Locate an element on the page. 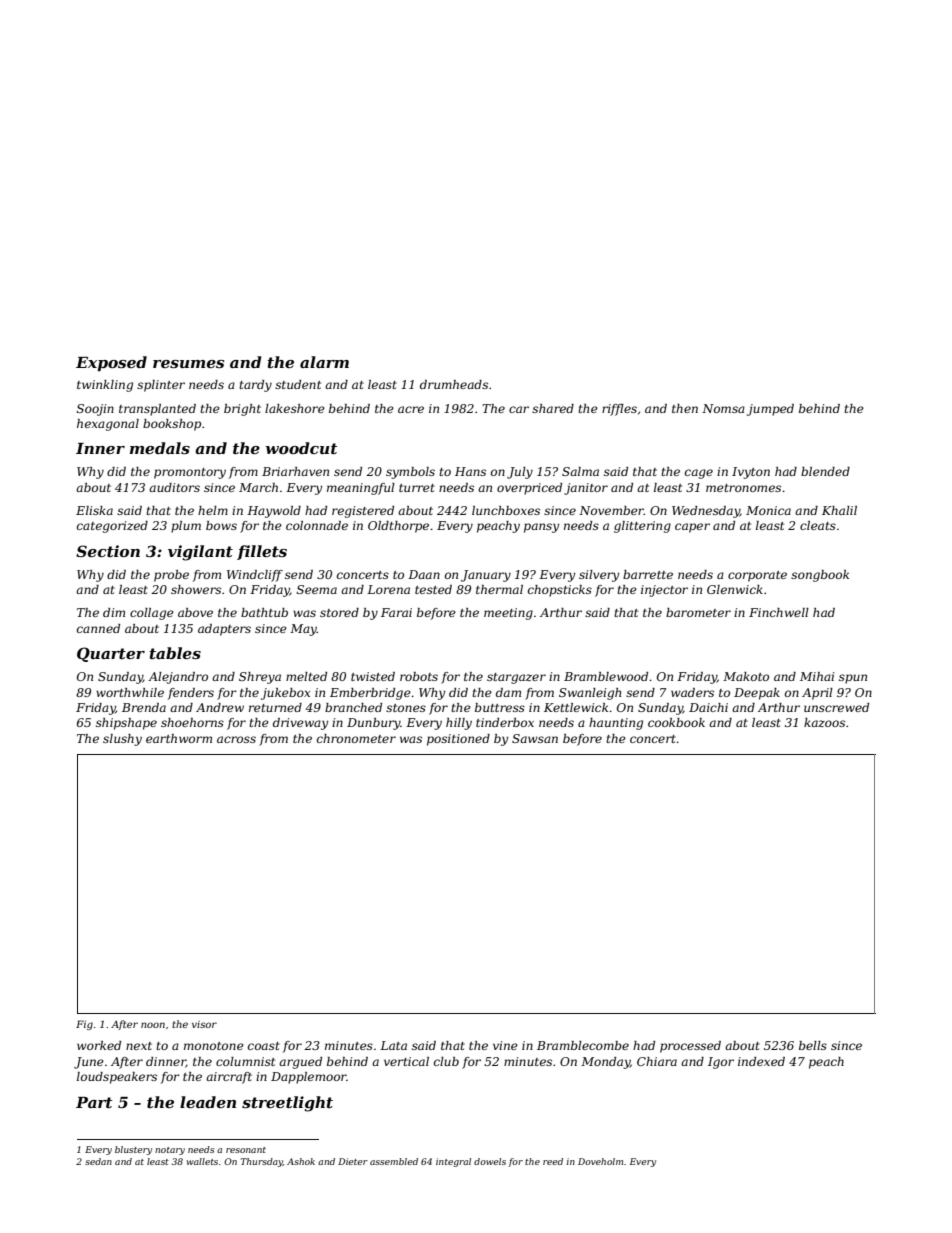 This page has width=952, height=1233. aircraft is located at coordinates (229, 1078).
